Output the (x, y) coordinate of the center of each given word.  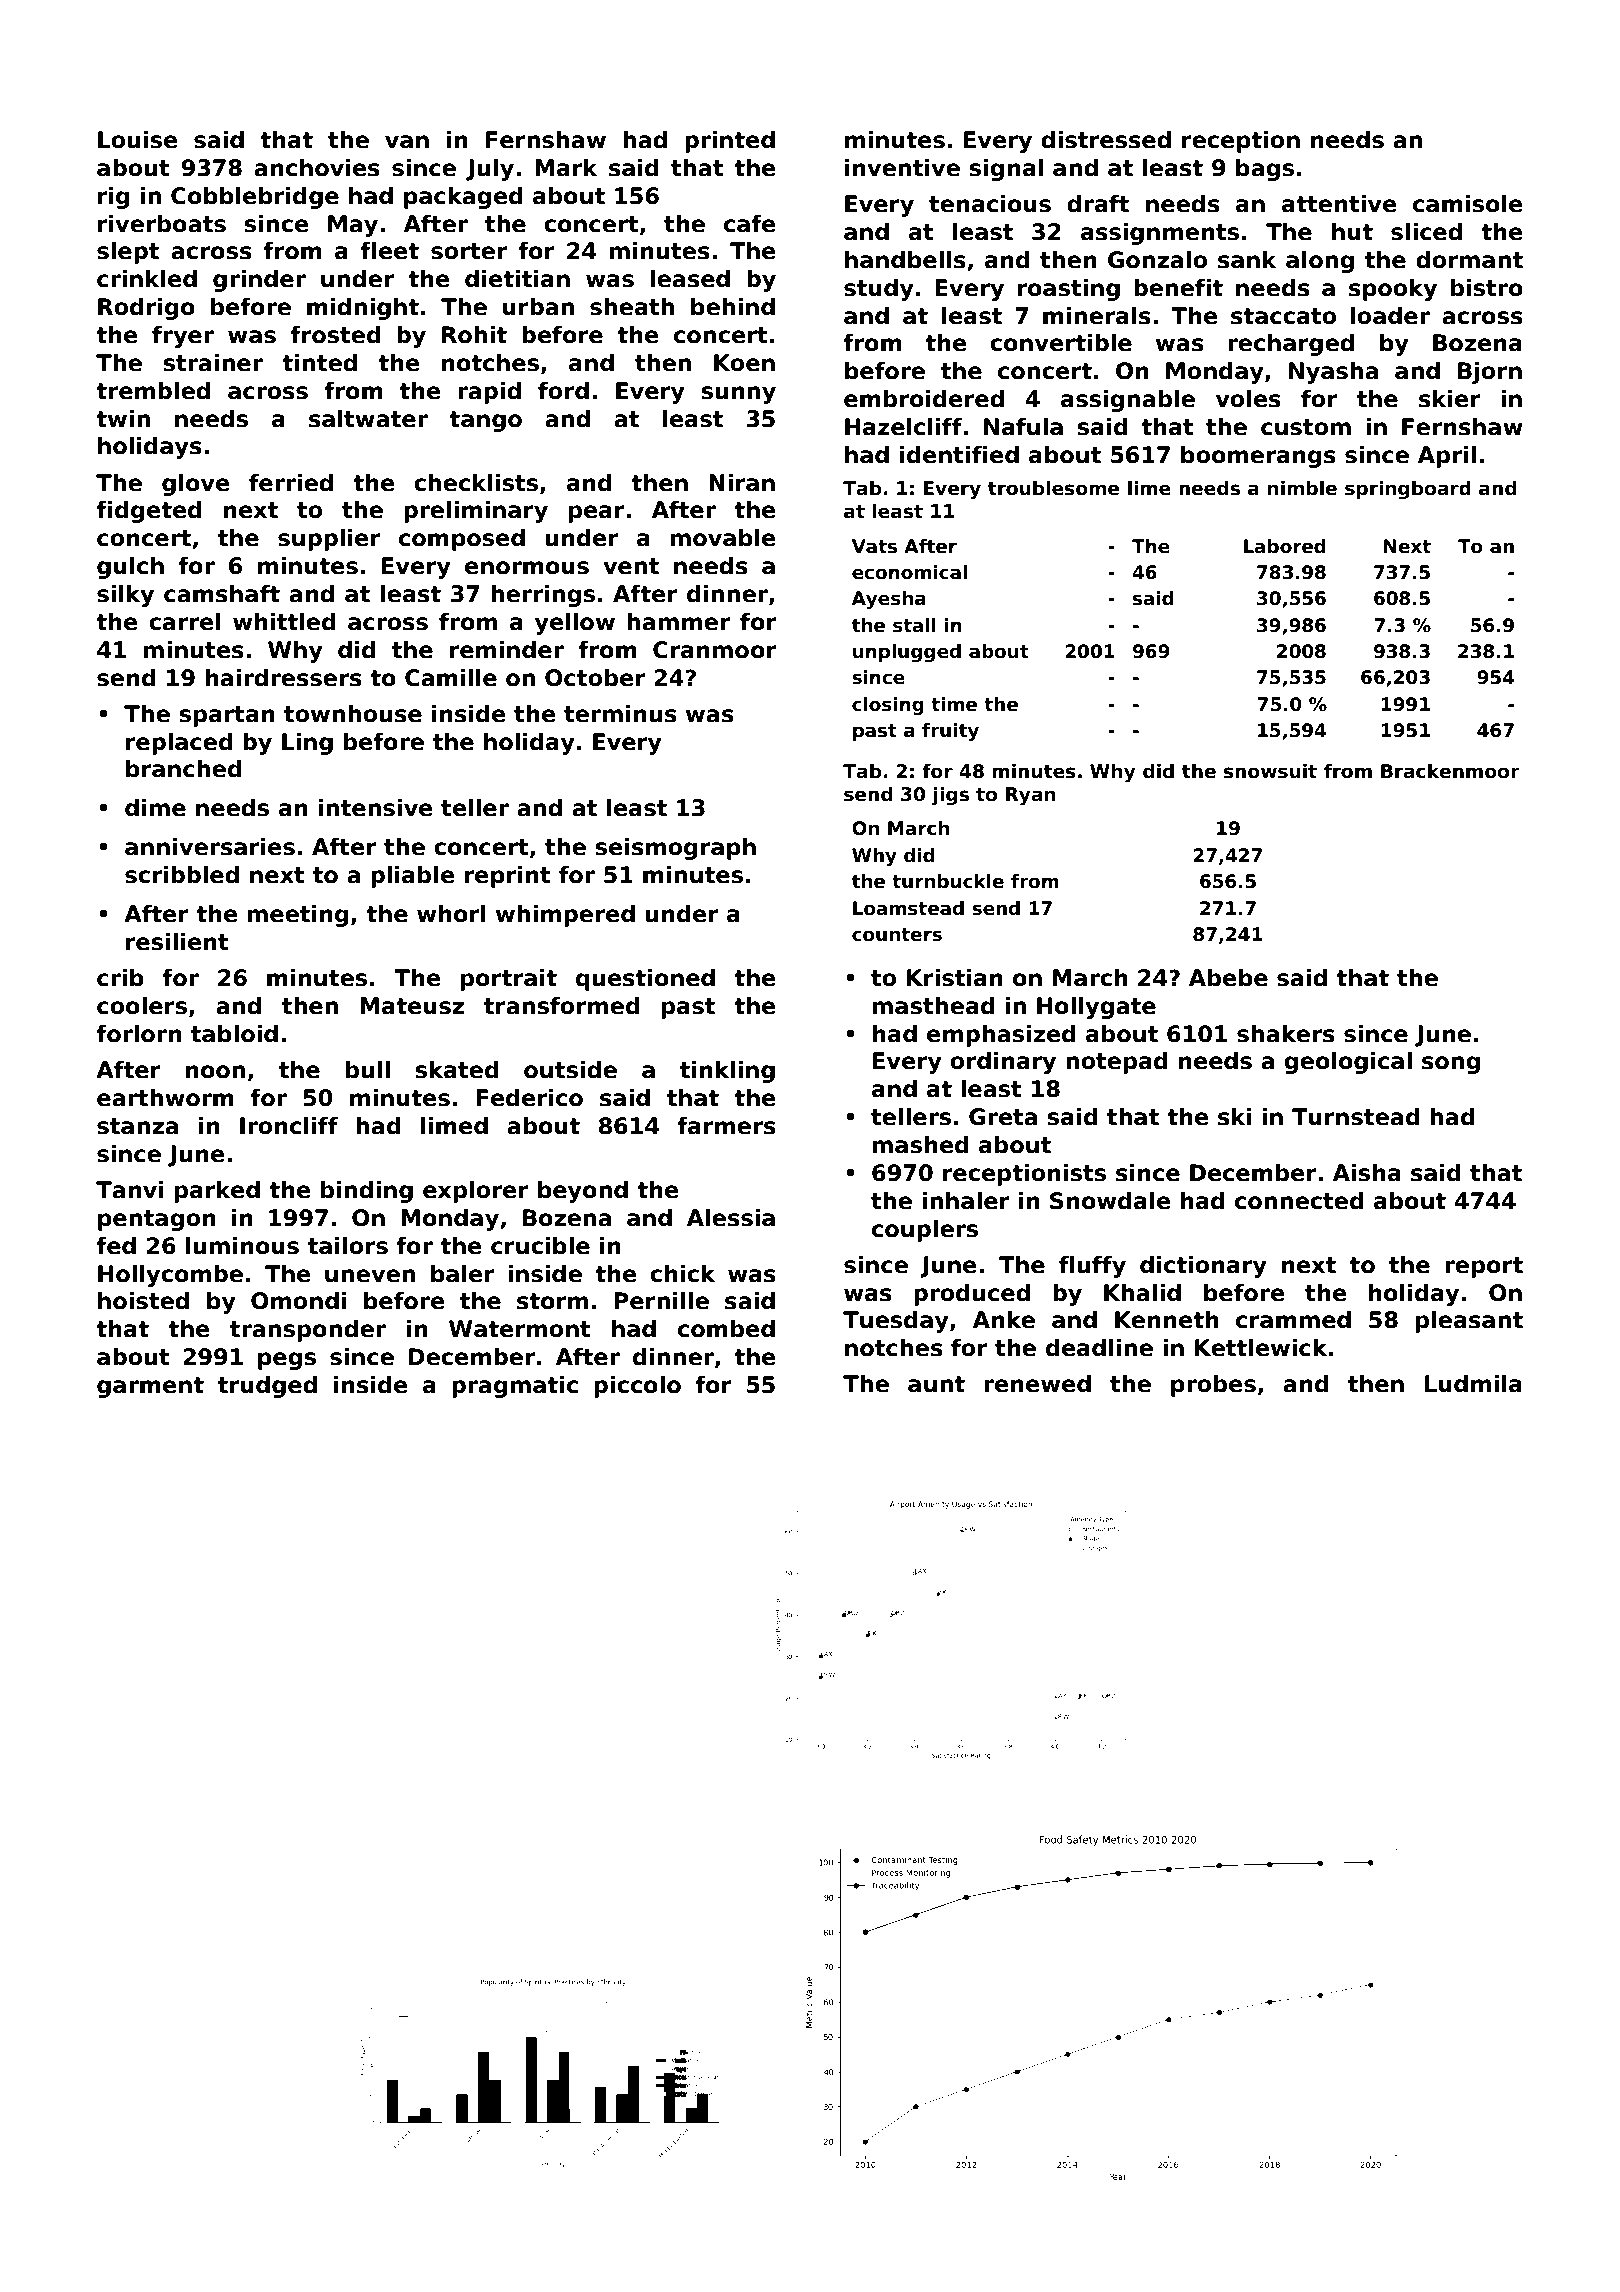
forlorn (139, 1034)
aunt (936, 1384)
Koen (744, 363)
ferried (291, 483)
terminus (620, 714)
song (1451, 1065)
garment (150, 1387)
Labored (1285, 546)
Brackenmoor (1450, 771)
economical (909, 572)
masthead (934, 1006)
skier (1449, 399)
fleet (389, 251)
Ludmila (1473, 1384)
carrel (184, 622)
